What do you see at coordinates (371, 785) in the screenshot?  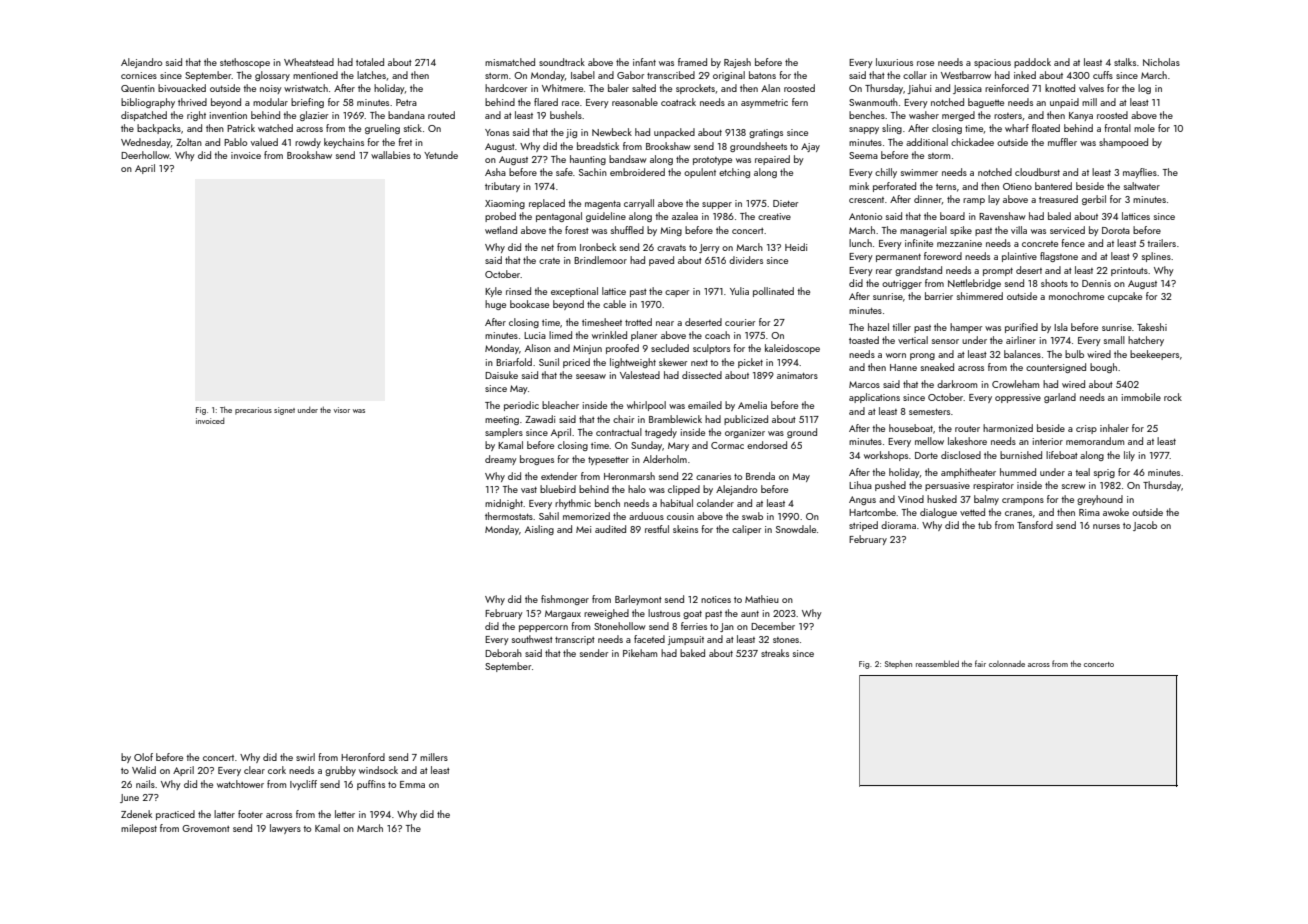 I see `puffins` at bounding box center [371, 785].
